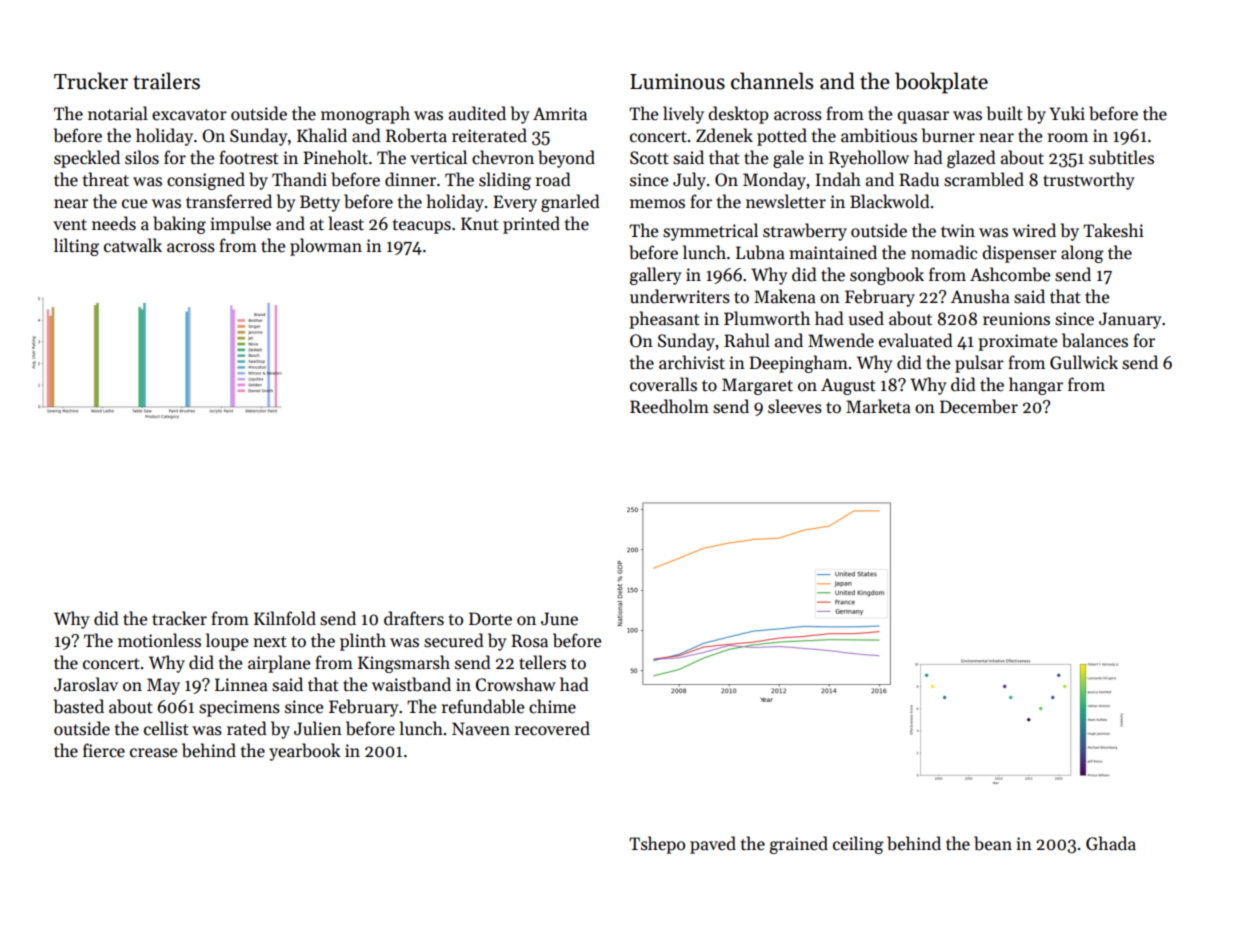 The height and width of the screenshot is (952, 1233). What do you see at coordinates (529, 641) in the screenshot?
I see `Rosa` at bounding box center [529, 641].
